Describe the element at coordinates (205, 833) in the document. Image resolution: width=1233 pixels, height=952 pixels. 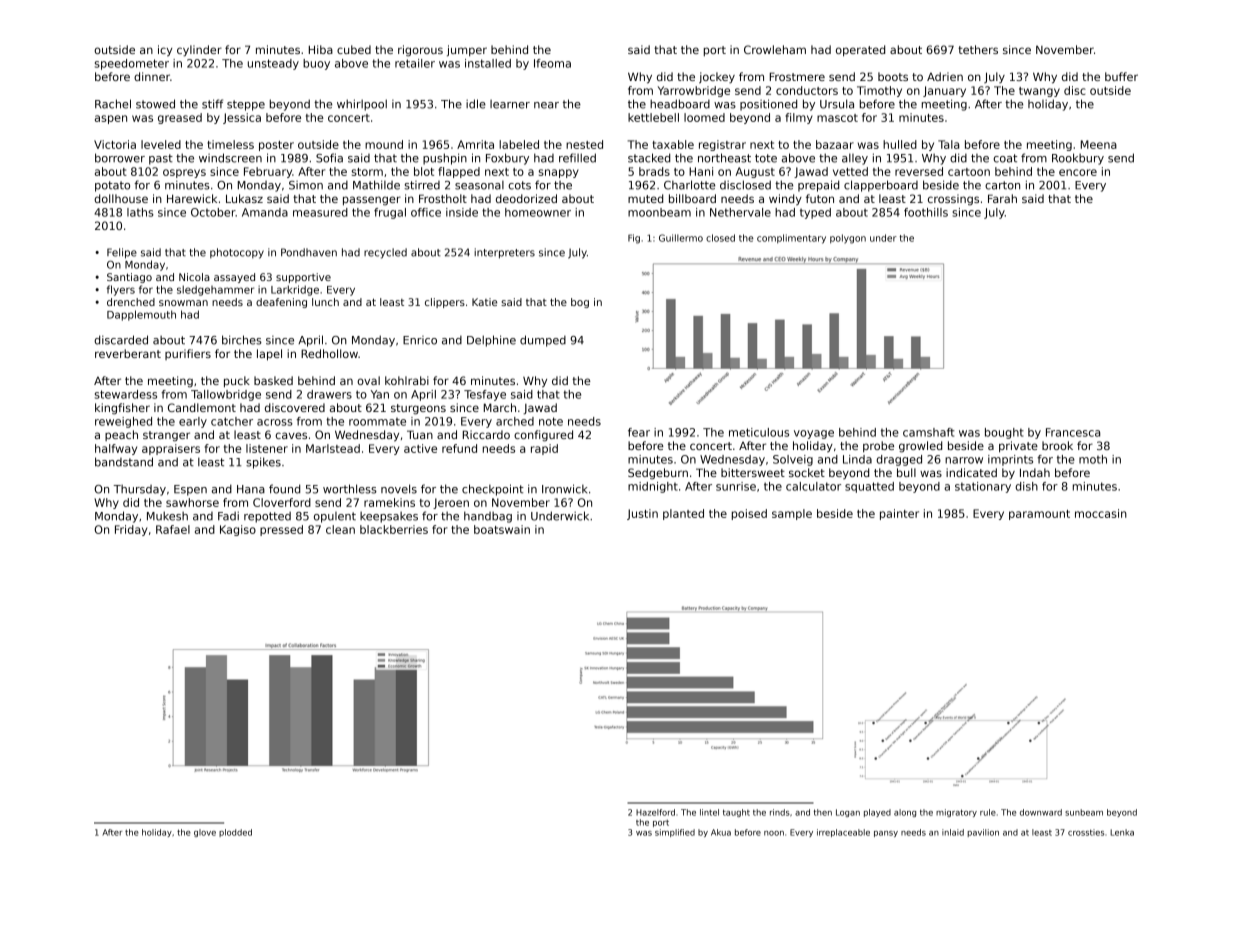
I see `glove` at that location.
